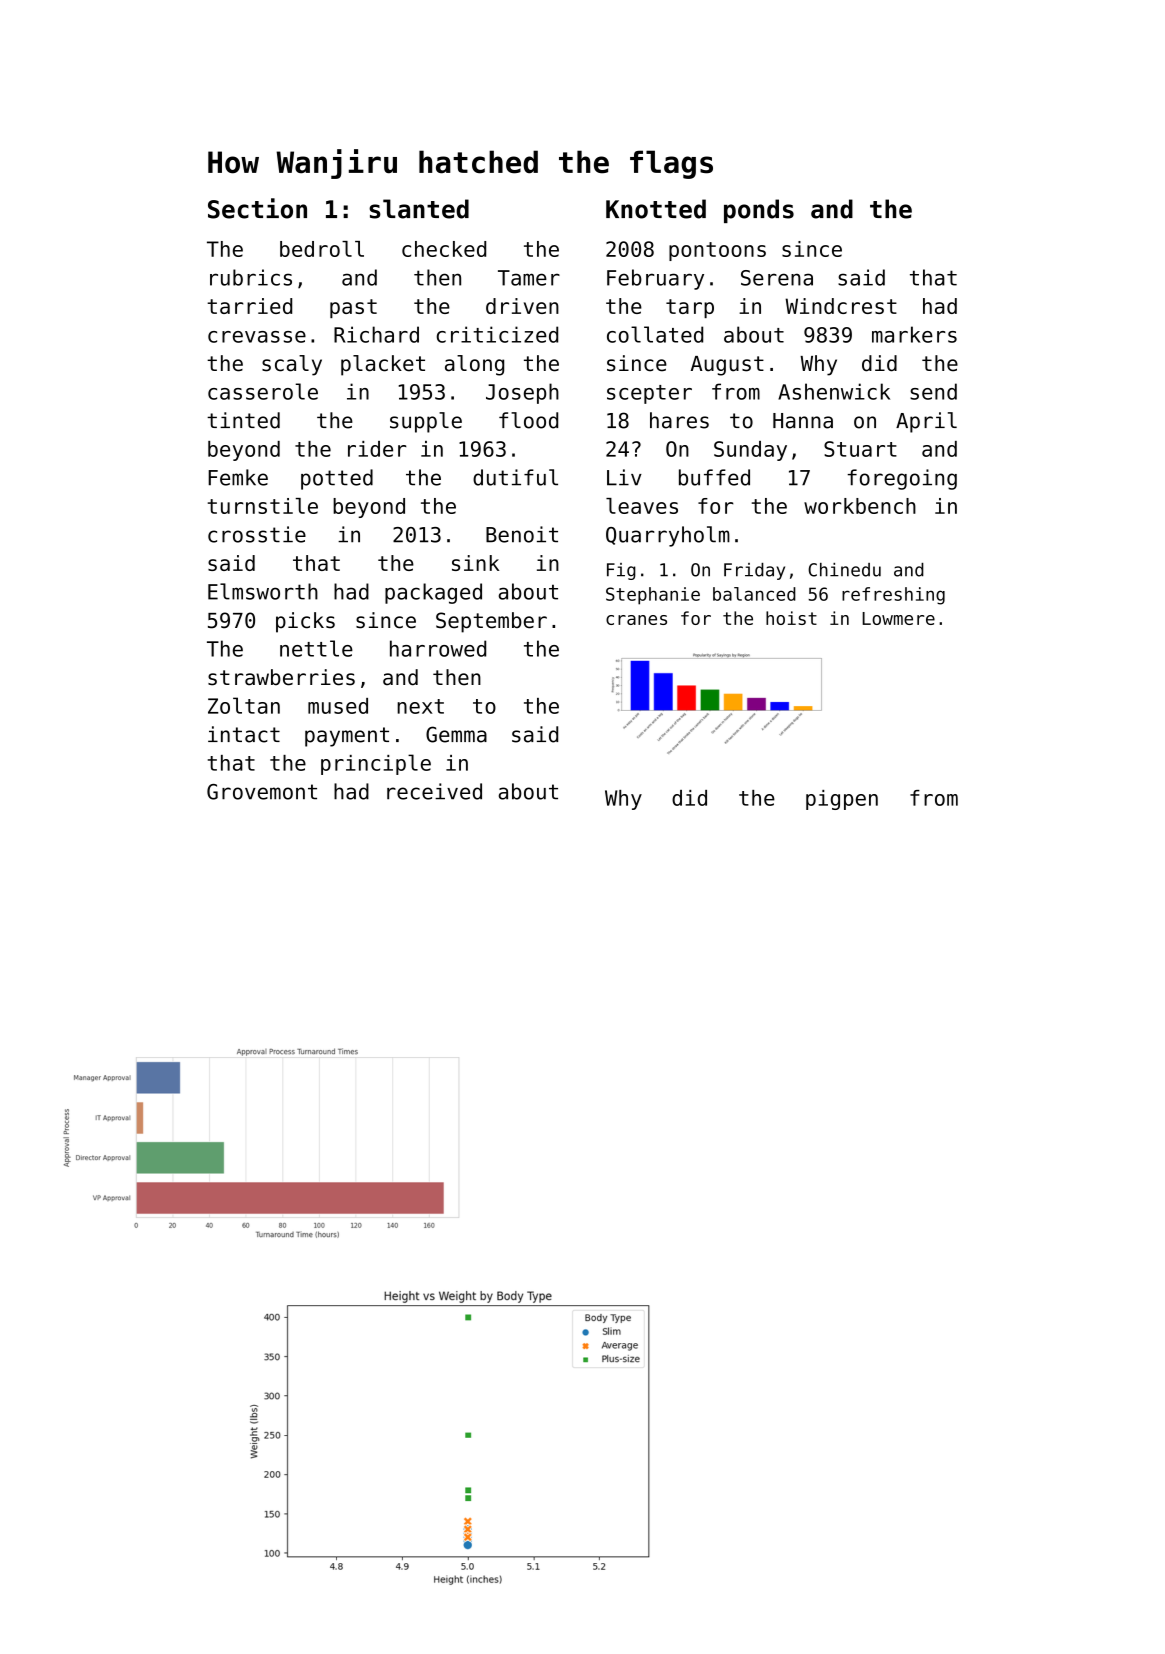 The image size is (1165, 1654). I want to click on ponds, so click(759, 211).
